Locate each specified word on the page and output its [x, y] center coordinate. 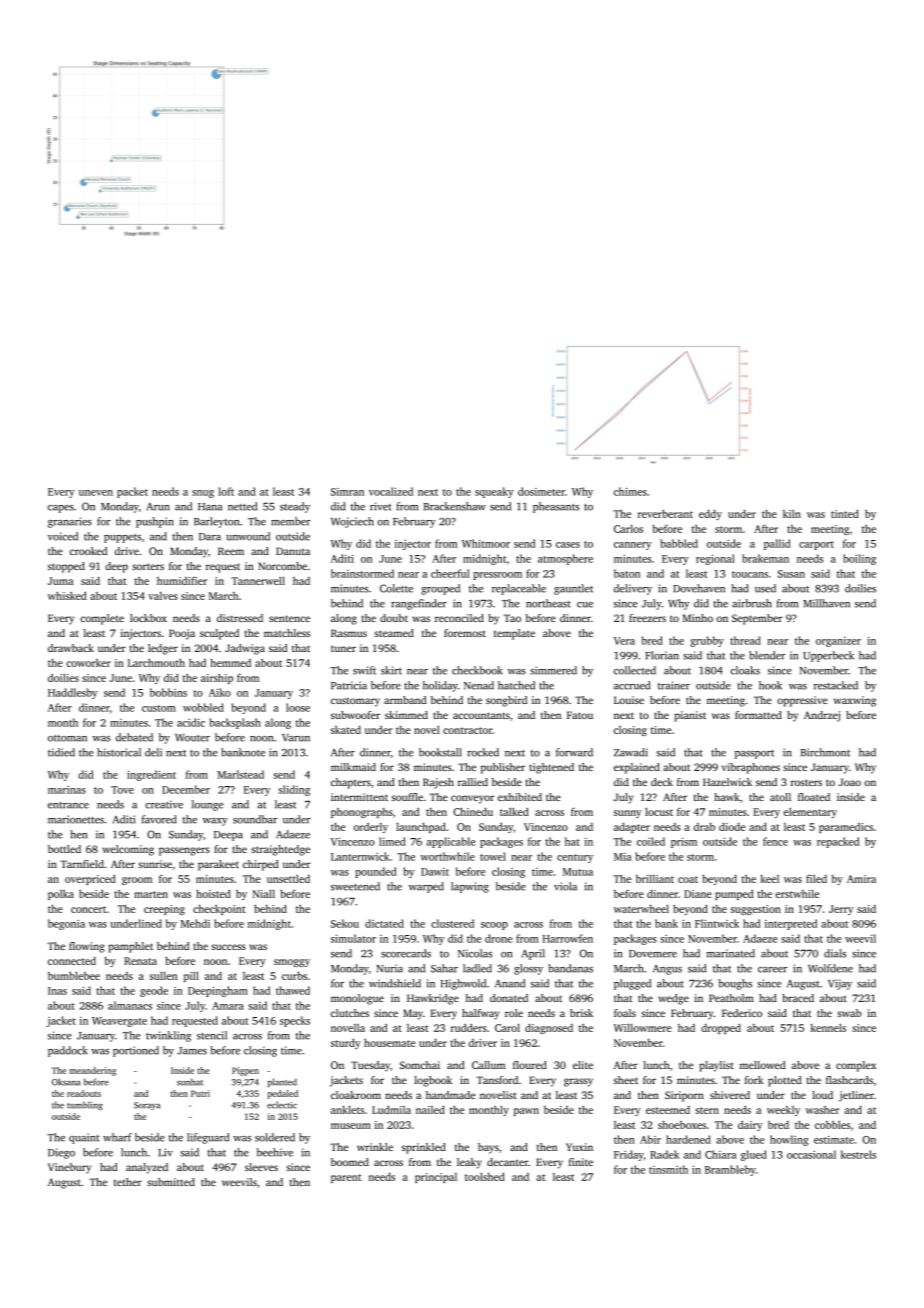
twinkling [168, 1036]
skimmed [406, 715]
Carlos [628, 529]
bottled [64, 849]
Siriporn [684, 1096]
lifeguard [208, 1138]
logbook [433, 1081]
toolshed [485, 1176]
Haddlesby [73, 693]
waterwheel [641, 909]
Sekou [345, 923]
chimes [630, 491]
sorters [148, 566]
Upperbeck [828, 656]
